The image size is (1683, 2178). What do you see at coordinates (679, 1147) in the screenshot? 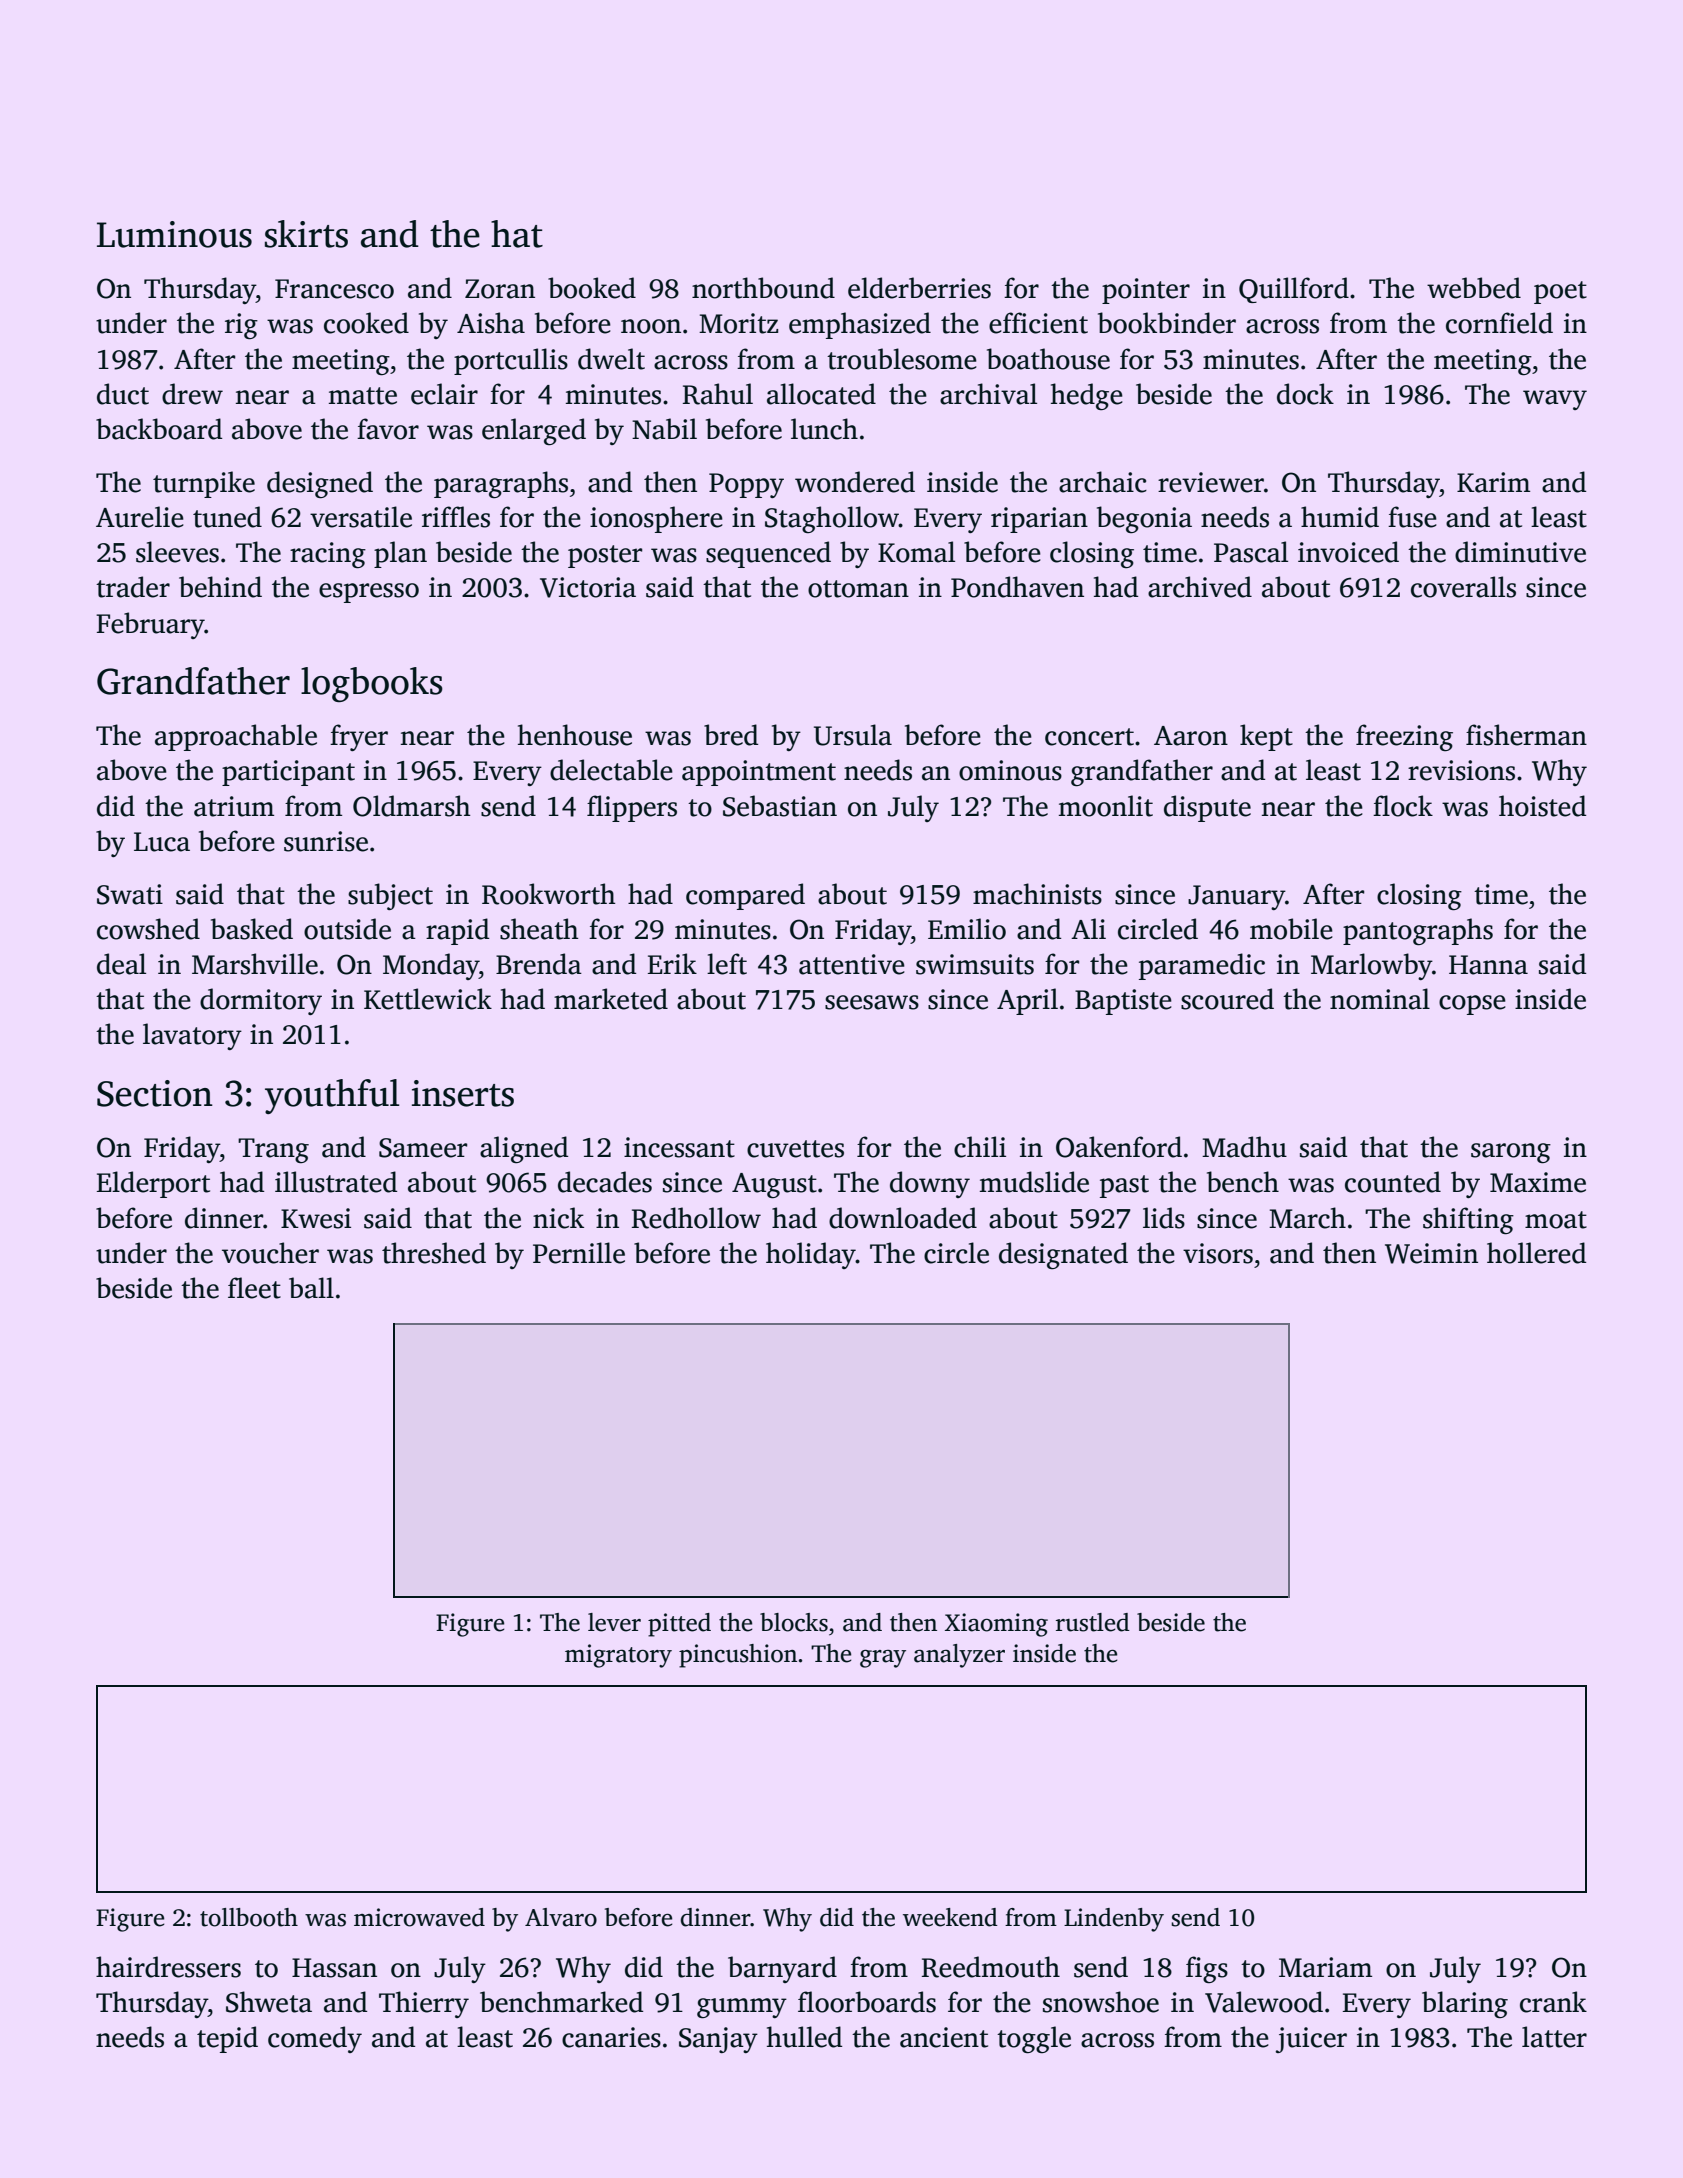
I see `incessant` at bounding box center [679, 1147].
